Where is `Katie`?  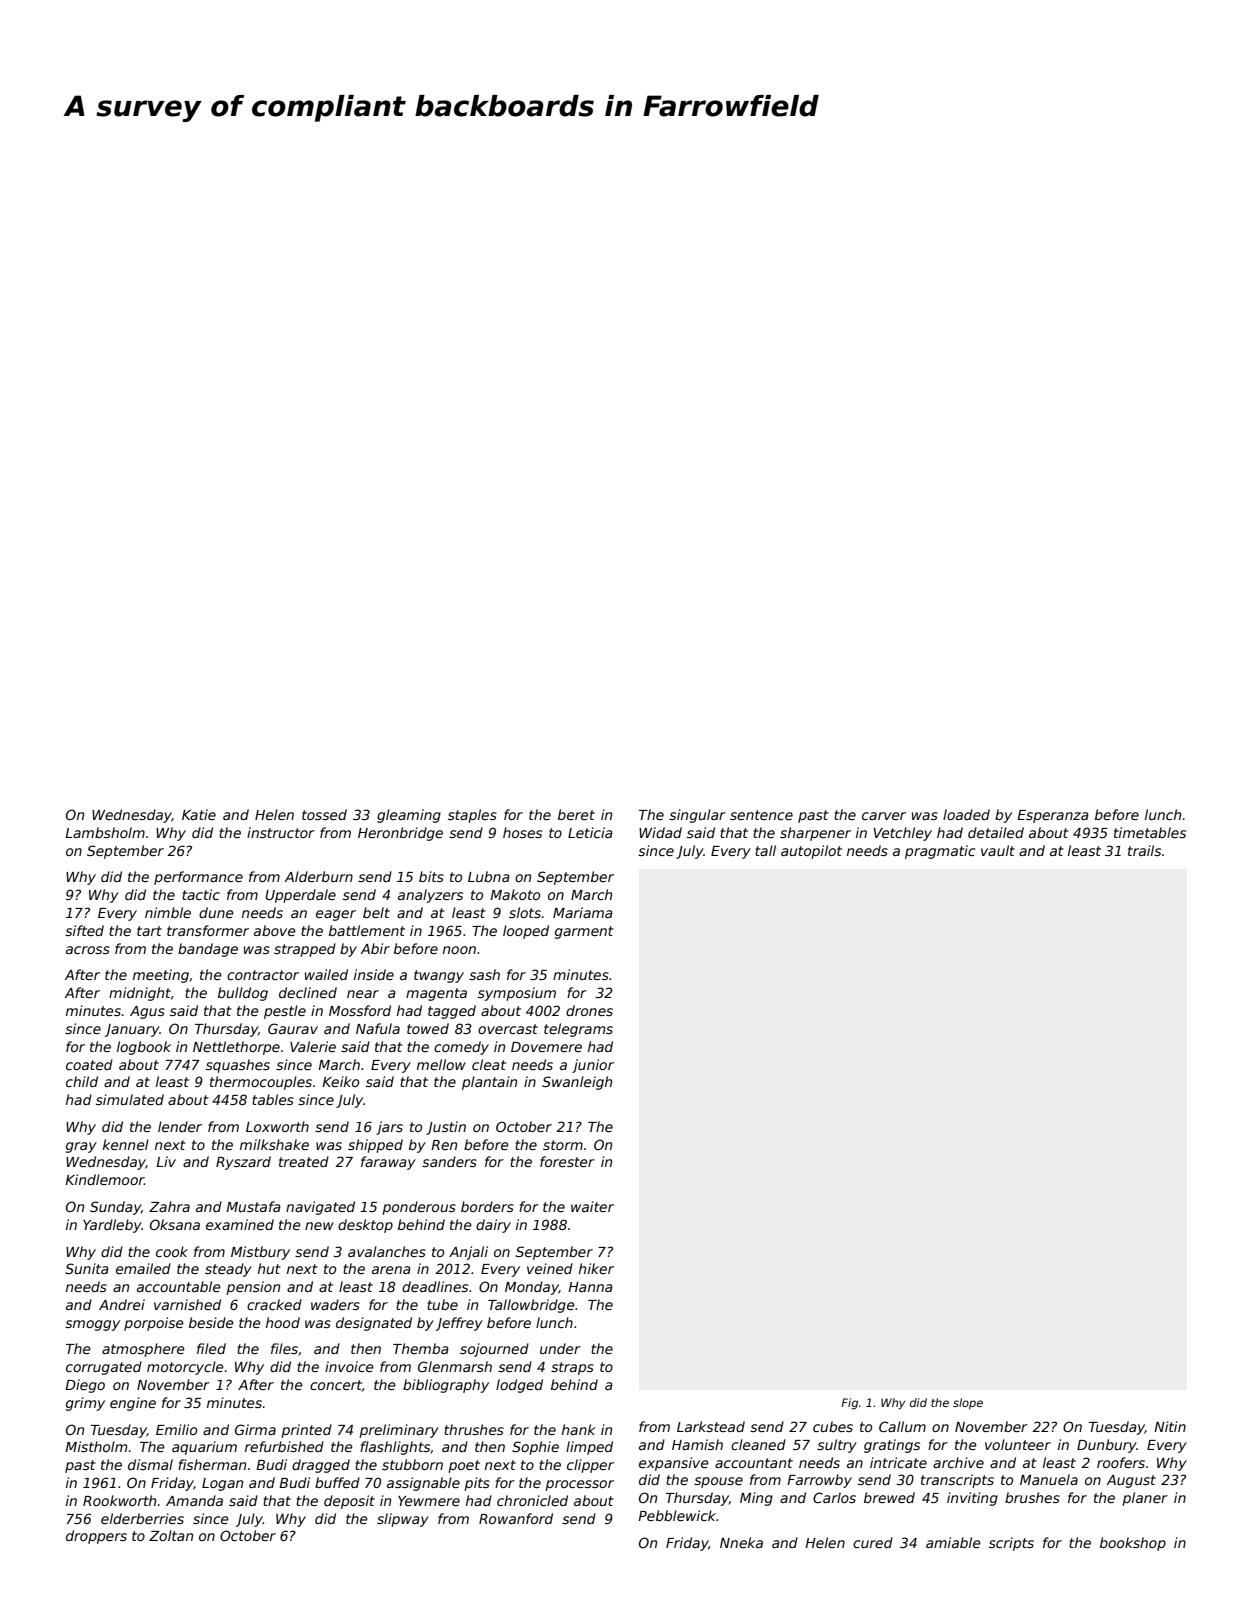 Katie is located at coordinates (199, 814).
